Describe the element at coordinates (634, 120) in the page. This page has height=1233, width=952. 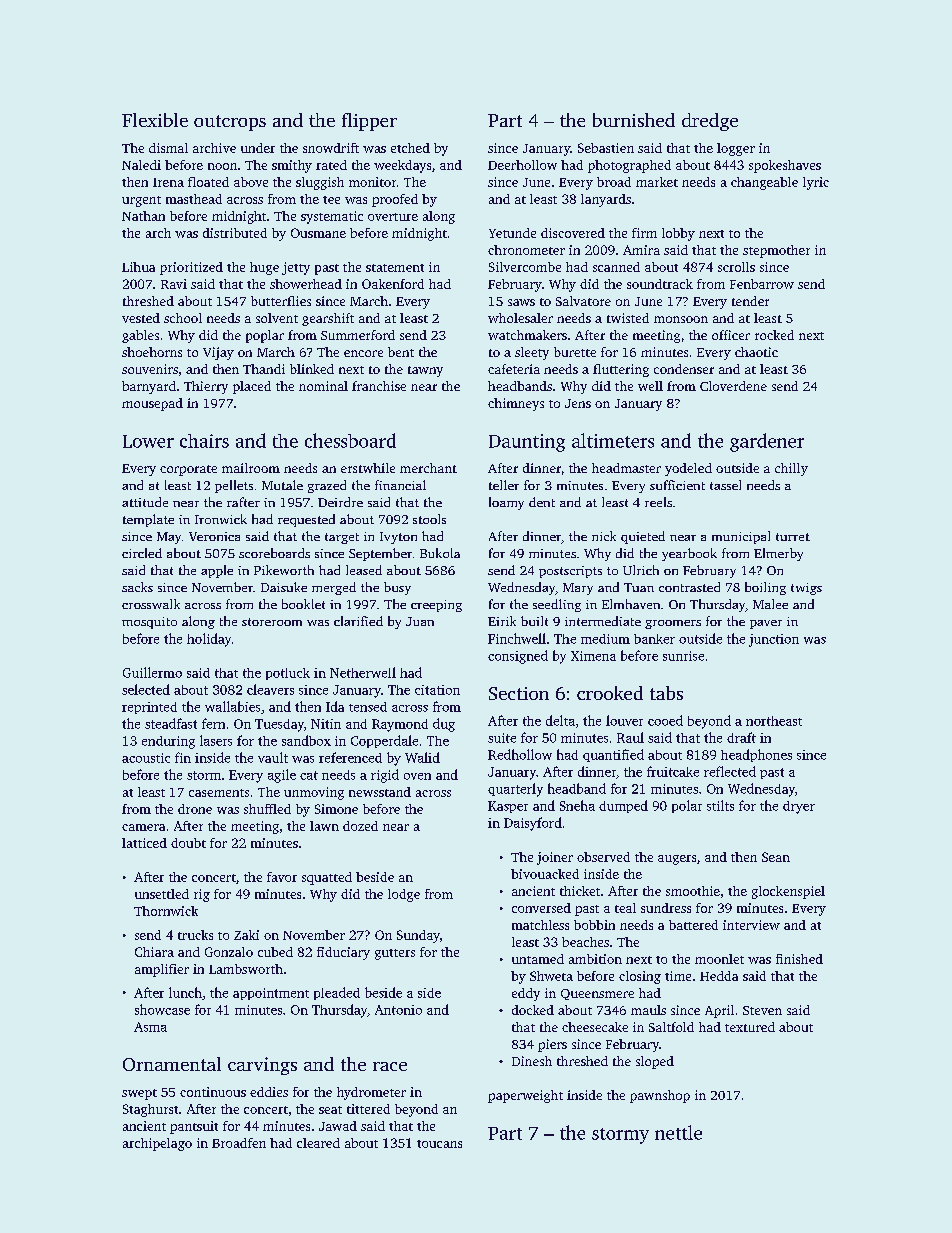
I see `burnished` at that location.
